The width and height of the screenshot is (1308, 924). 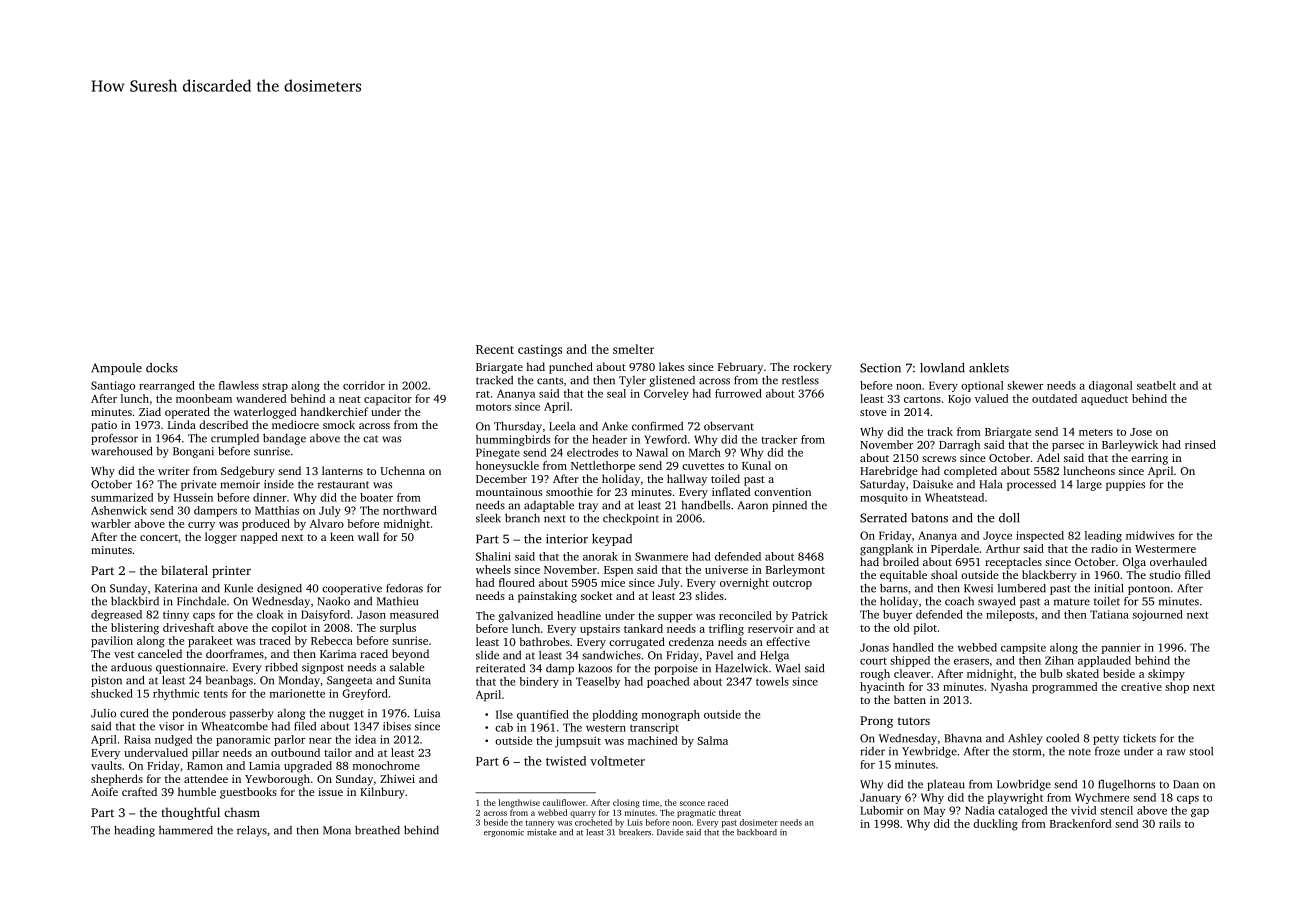 What do you see at coordinates (201, 526) in the screenshot?
I see `curry` at bounding box center [201, 526].
